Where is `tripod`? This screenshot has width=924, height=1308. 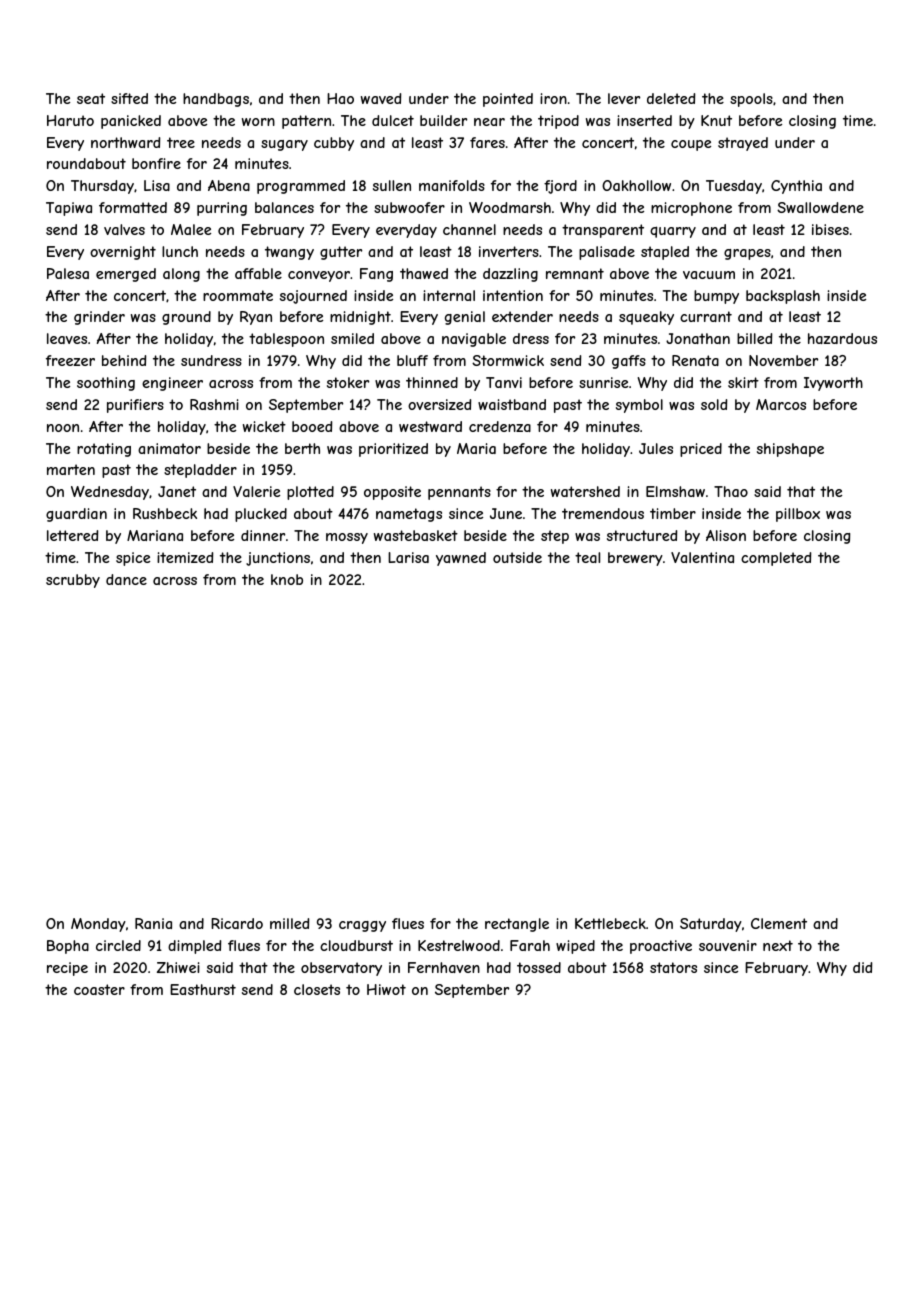
tripod is located at coordinates (558, 122).
